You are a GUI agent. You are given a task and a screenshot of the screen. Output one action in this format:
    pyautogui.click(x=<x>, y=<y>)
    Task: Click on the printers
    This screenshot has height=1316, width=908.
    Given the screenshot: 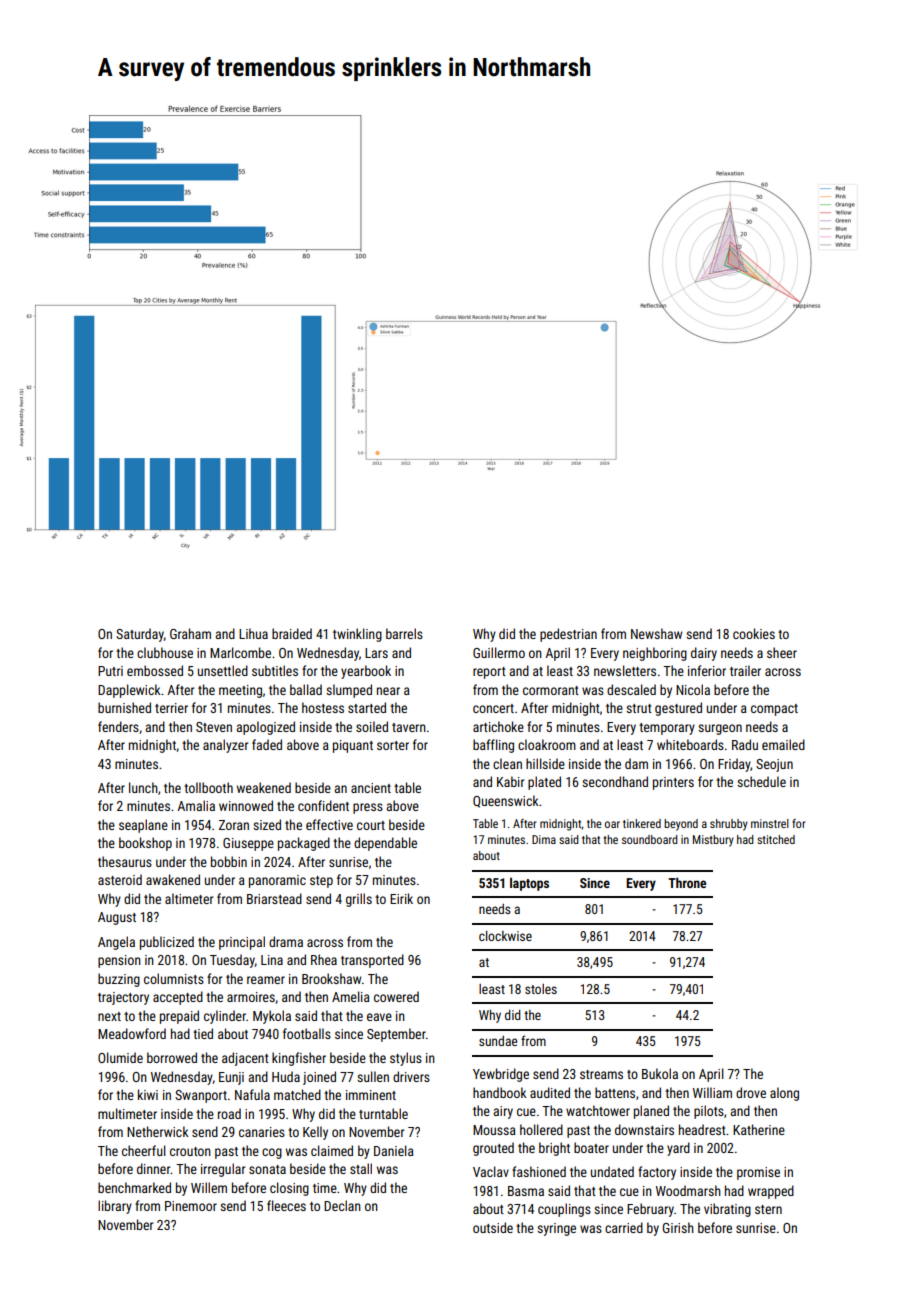 What is the action you would take?
    pyautogui.click(x=673, y=783)
